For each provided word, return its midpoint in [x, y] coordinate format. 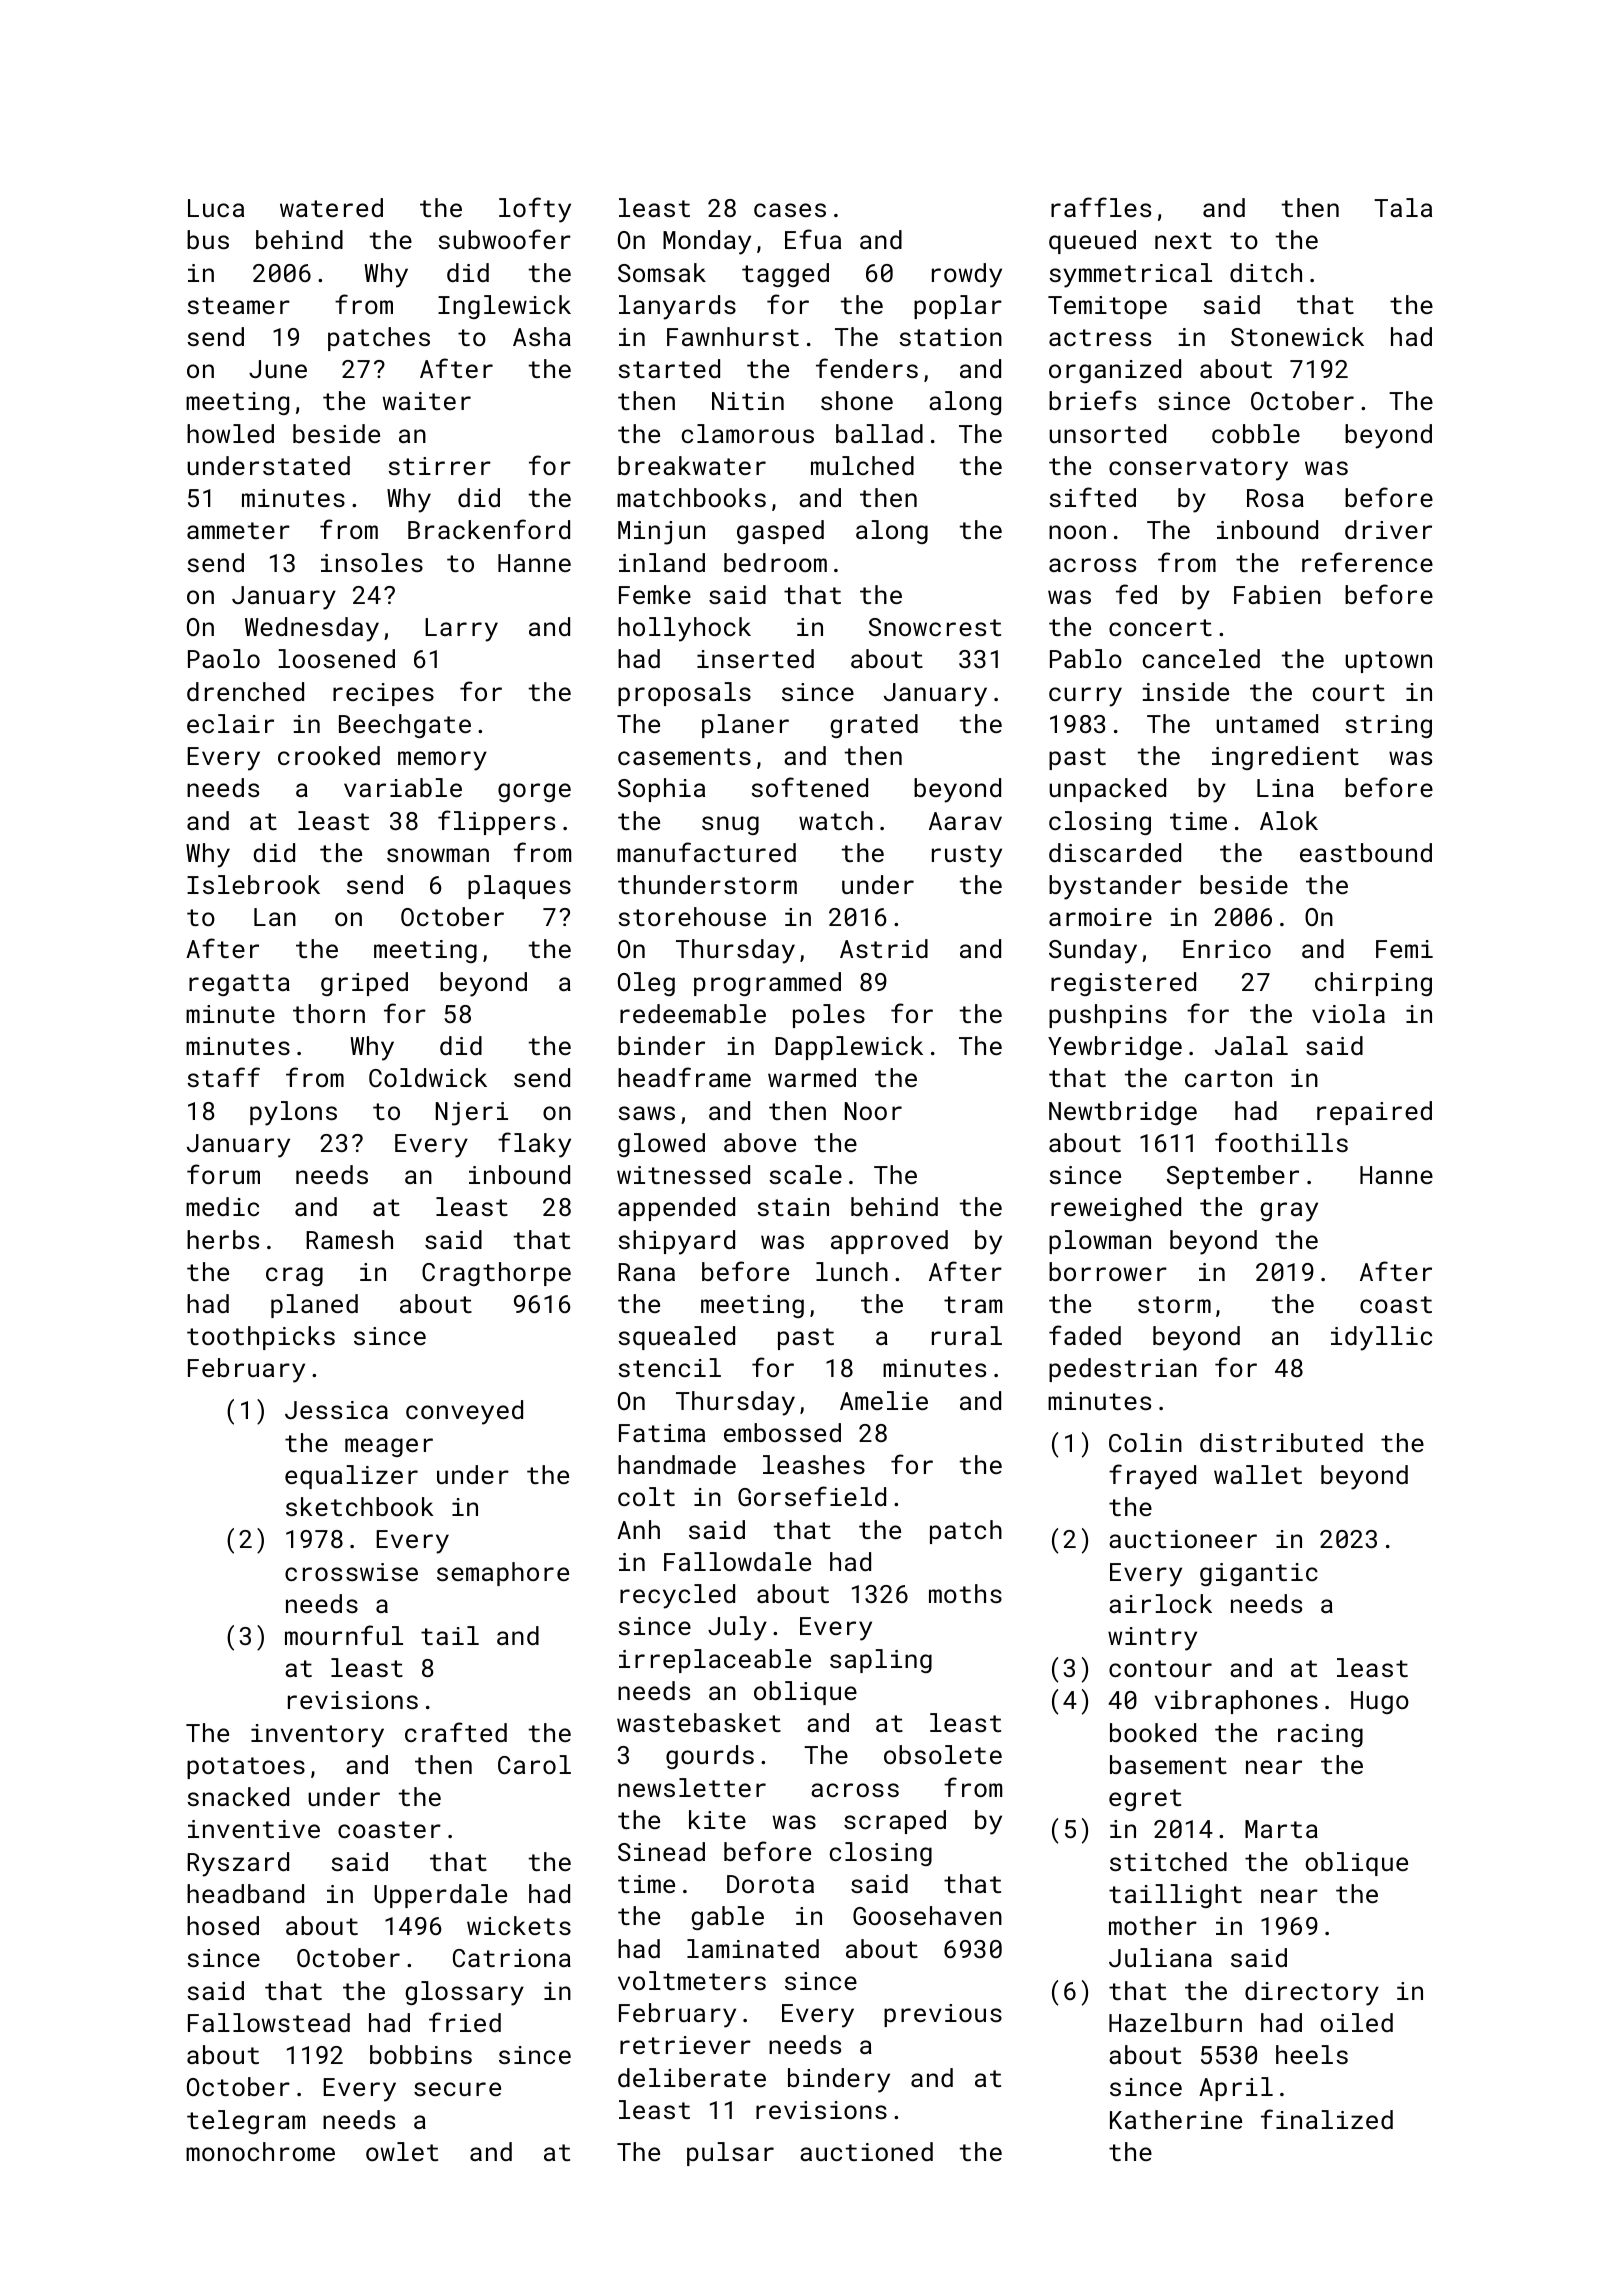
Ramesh [349, 1239]
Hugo [1380, 1702]
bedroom [775, 562]
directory [1312, 1993]
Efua [813, 239]
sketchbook [360, 1506]
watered [331, 207]
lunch [852, 1271]
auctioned [866, 2151]
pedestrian [1123, 1370]
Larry [461, 630]
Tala [1403, 207]
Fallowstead [269, 2022]
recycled [677, 1596]
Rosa [1275, 498]
